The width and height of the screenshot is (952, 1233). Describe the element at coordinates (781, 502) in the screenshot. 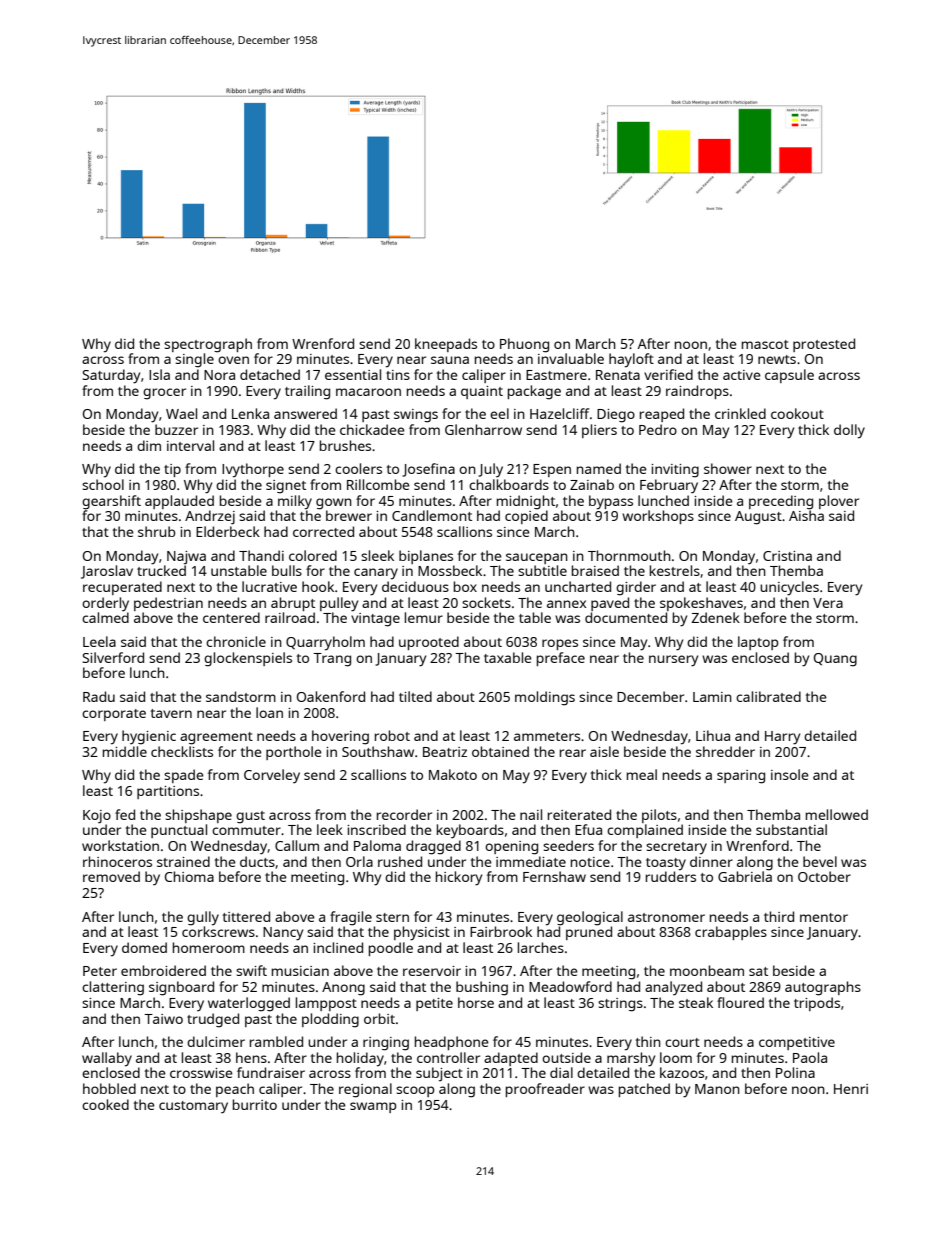

I see `preceding` at that location.
